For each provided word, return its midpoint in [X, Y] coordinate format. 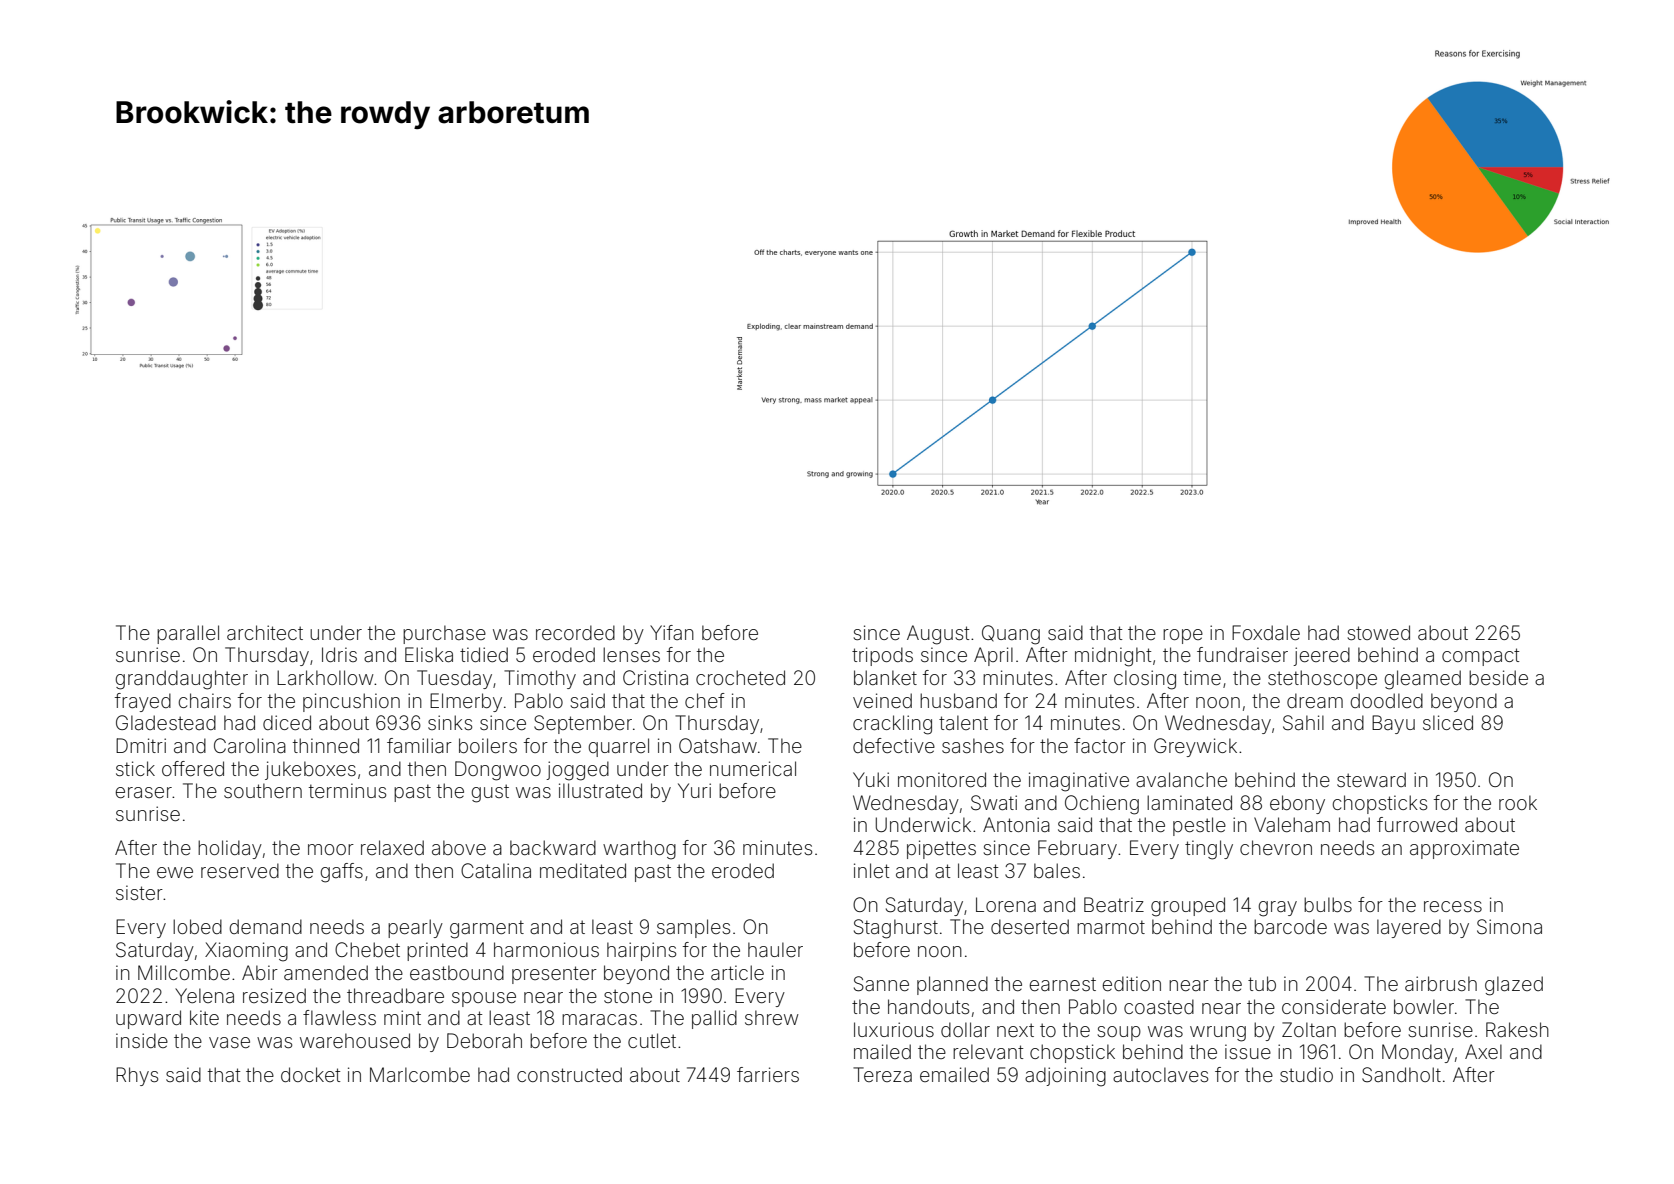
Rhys [137, 1076]
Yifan [672, 632]
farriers [768, 1074]
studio [1306, 1074]
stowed [1378, 632]
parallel [188, 634]
